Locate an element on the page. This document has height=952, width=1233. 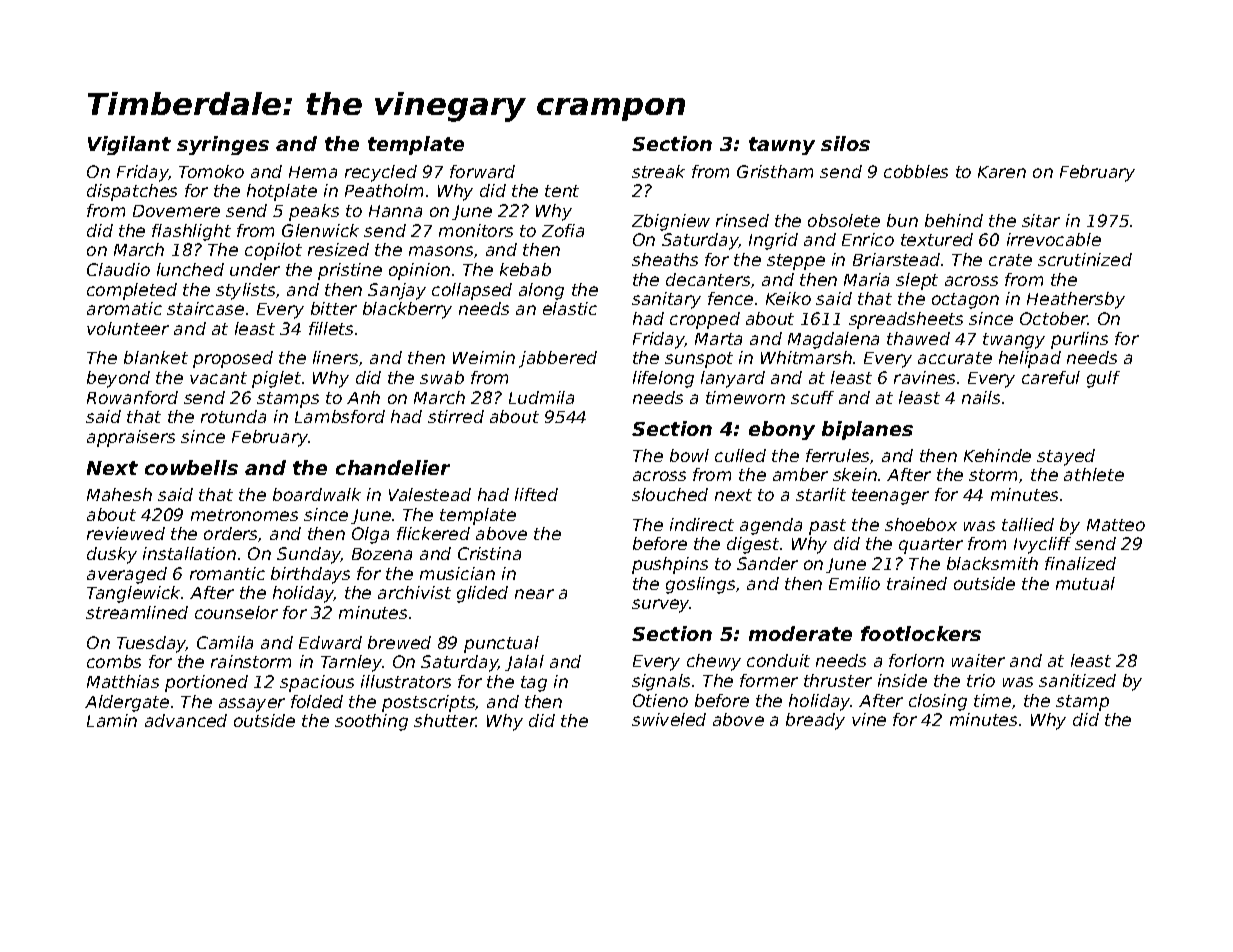
boardwalk is located at coordinates (317, 494).
